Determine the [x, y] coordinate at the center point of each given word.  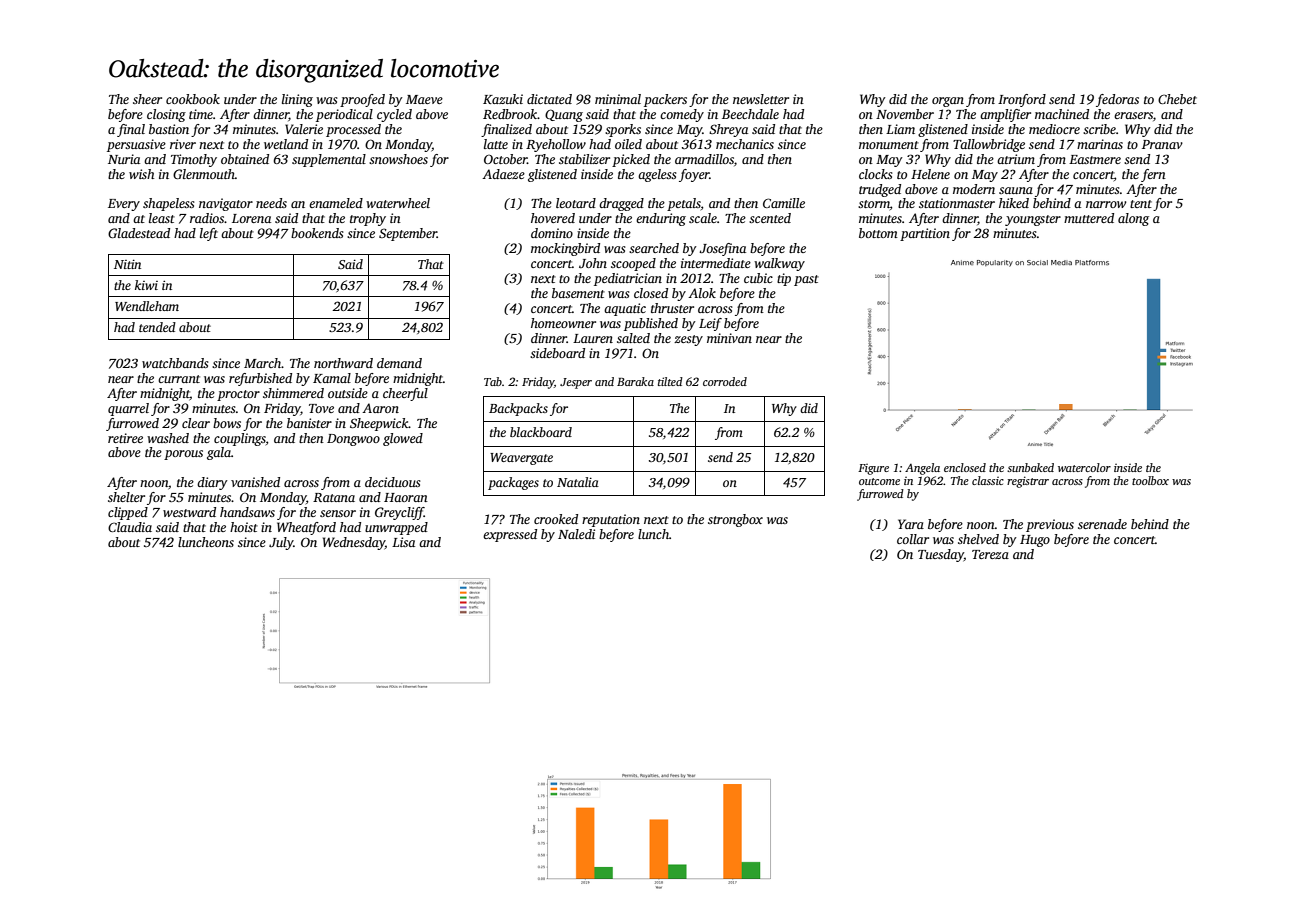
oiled [628, 144]
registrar [1028, 482]
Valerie [304, 129]
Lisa [403, 542]
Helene [930, 174]
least [162, 218]
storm [874, 204]
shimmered [293, 393]
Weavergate [521, 459]
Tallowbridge [989, 145]
